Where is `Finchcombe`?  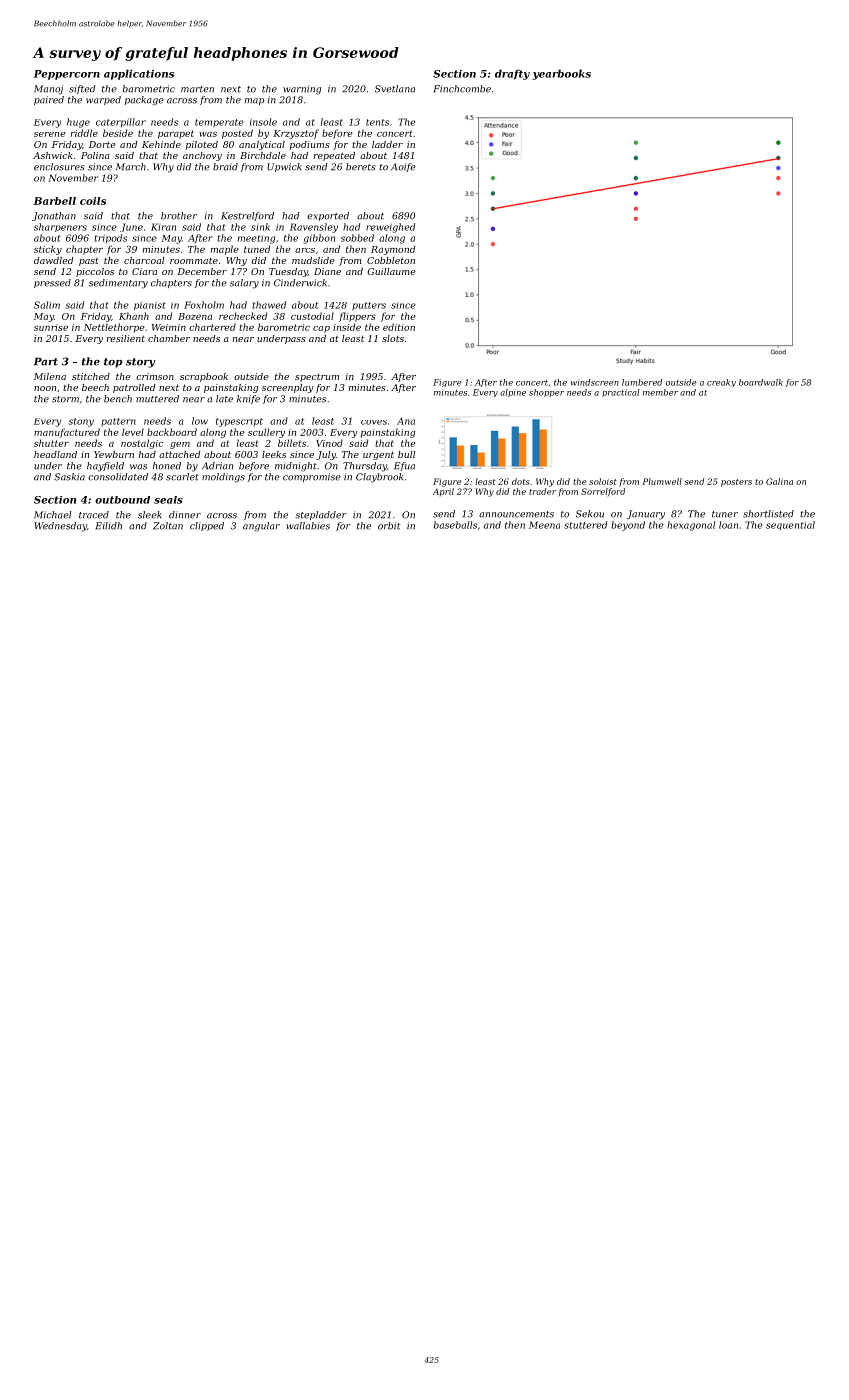
Finchcombe is located at coordinates (462, 89).
